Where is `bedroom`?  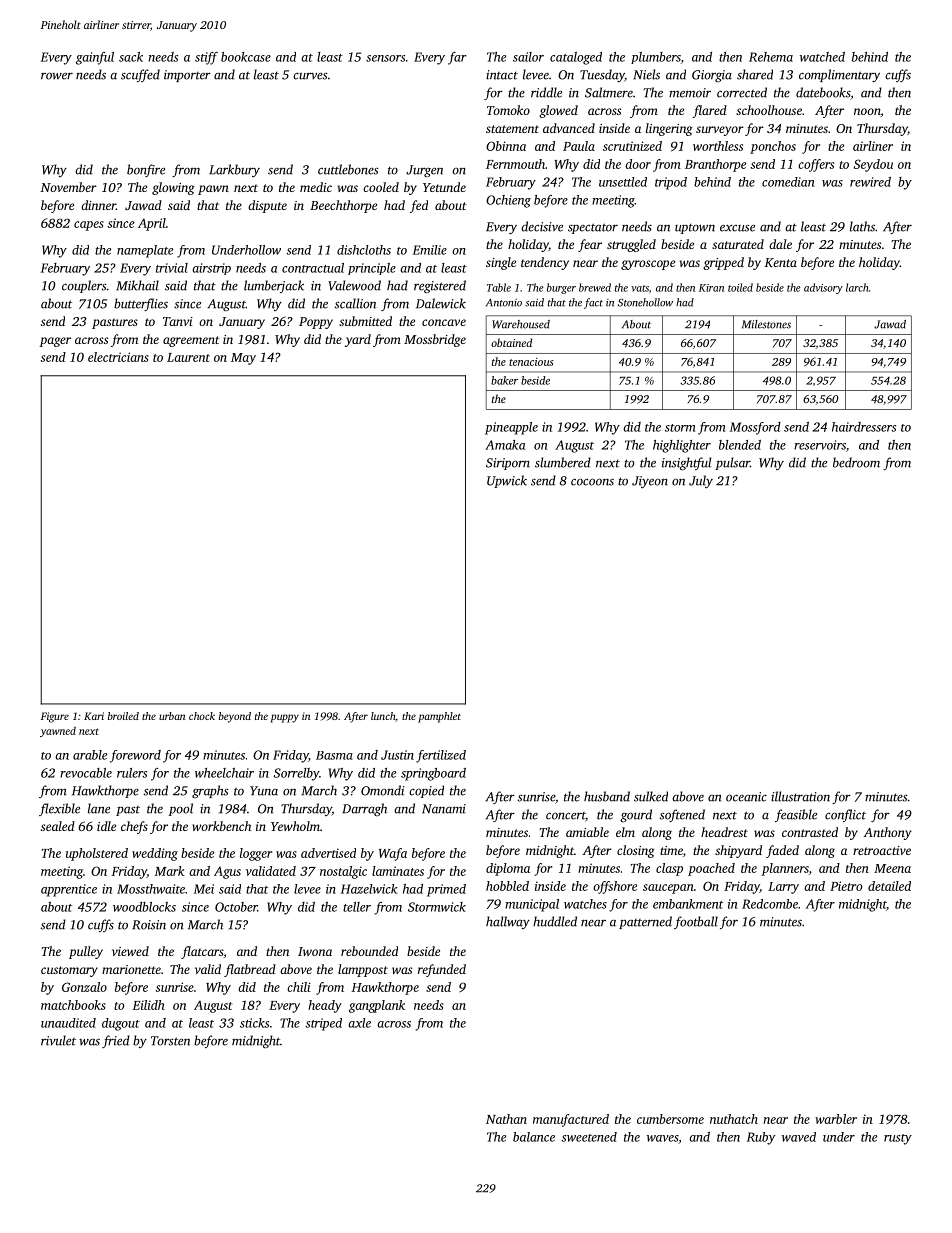 bedroom is located at coordinates (856, 462).
